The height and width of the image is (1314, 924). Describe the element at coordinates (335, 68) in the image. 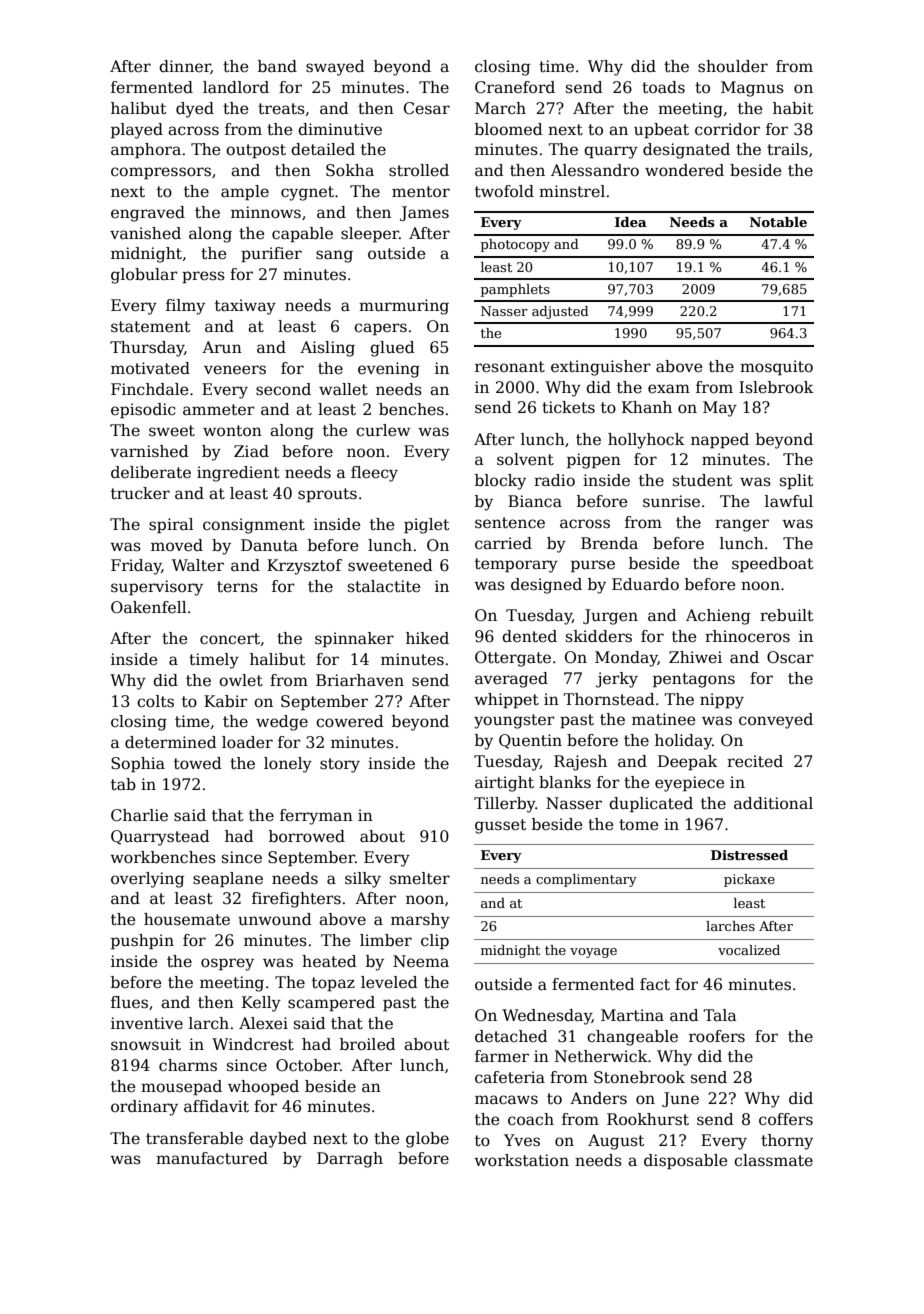

I see `swayed` at that location.
